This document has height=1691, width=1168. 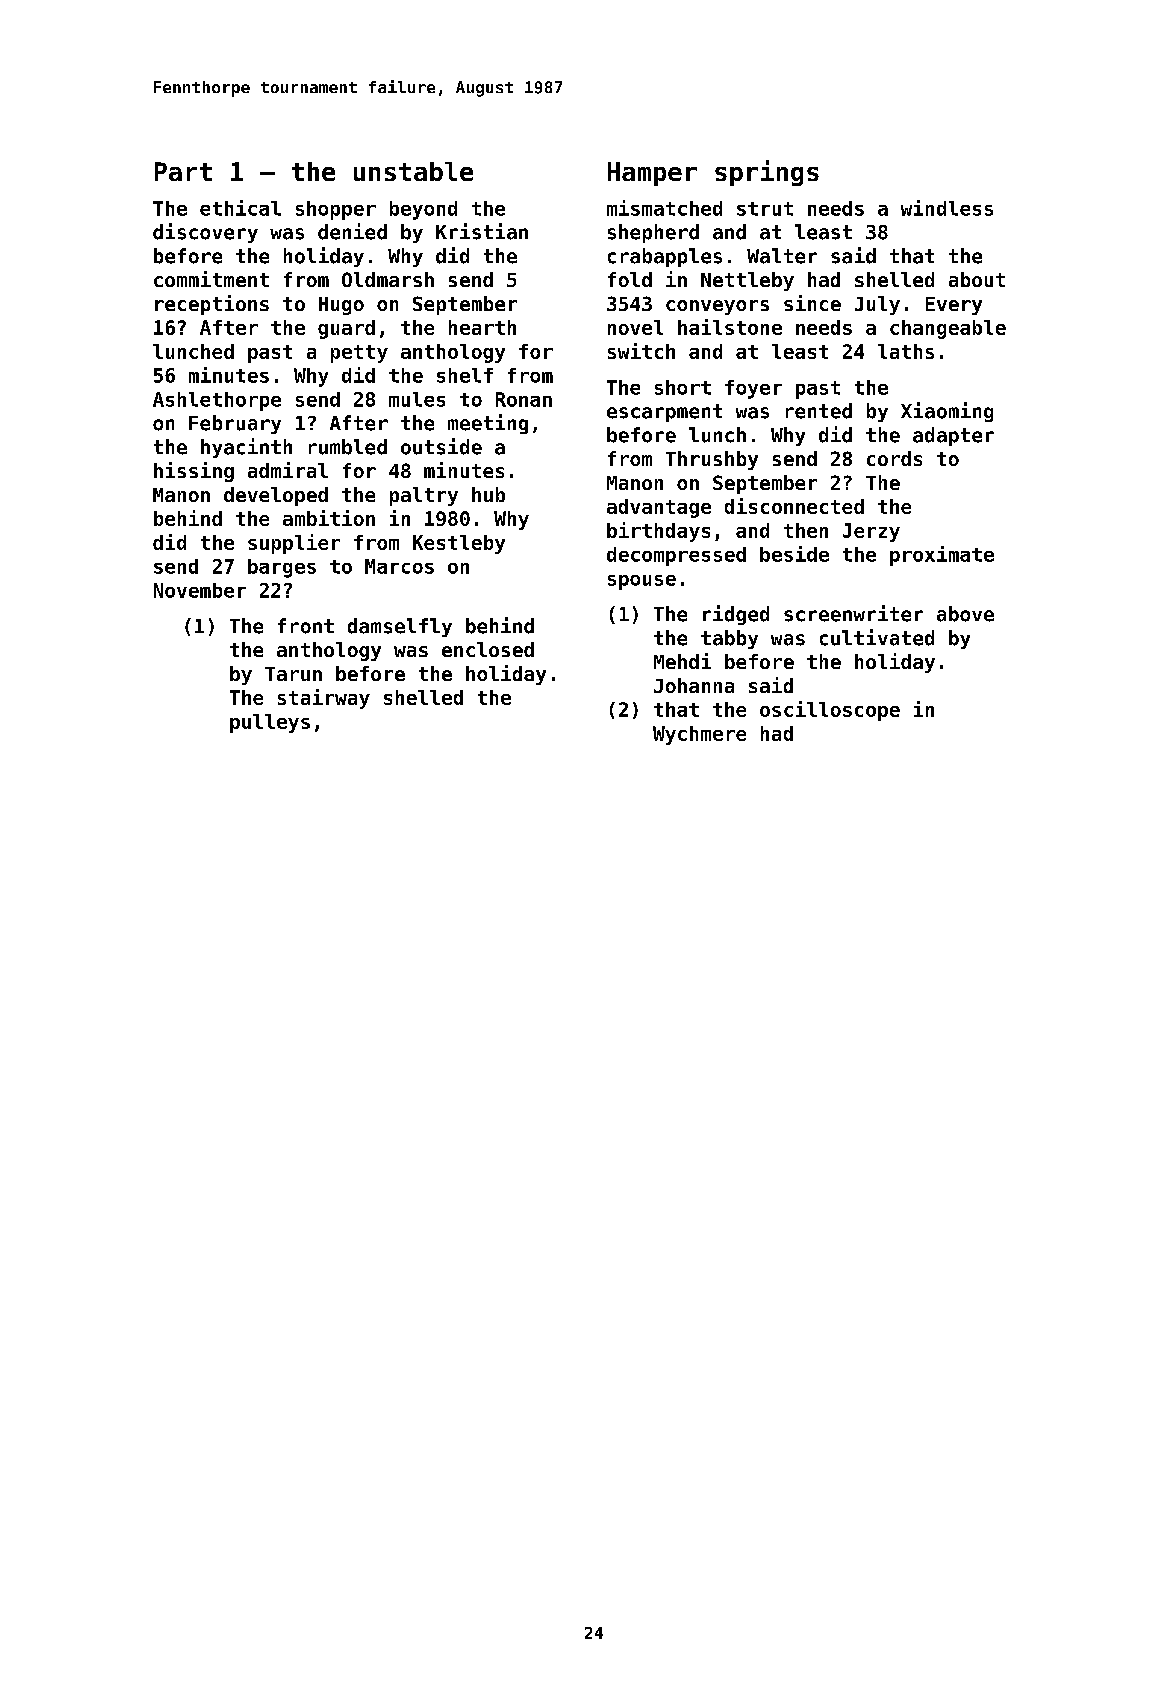 What do you see at coordinates (482, 327) in the document?
I see `hearth` at bounding box center [482, 327].
